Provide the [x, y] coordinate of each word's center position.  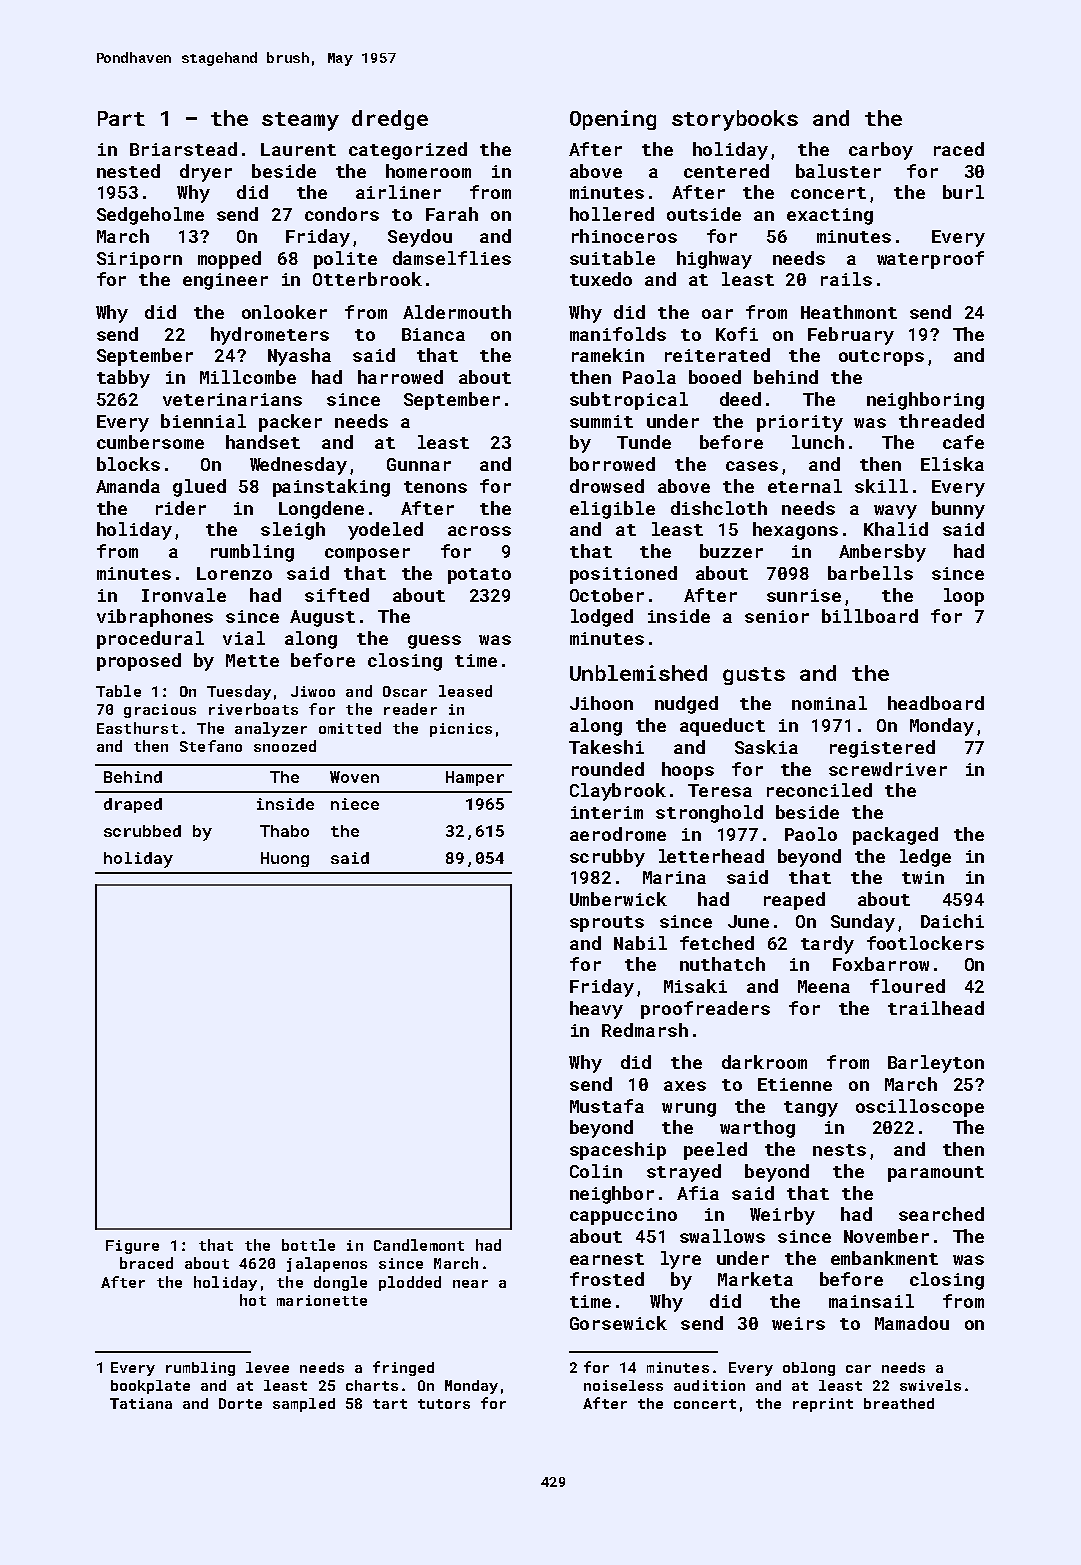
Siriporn [139, 260]
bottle [308, 1245]
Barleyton [936, 1064]
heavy [596, 1010]
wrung [689, 1110]
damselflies [452, 258]
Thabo [284, 831]
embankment [884, 1258]
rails [846, 279]
